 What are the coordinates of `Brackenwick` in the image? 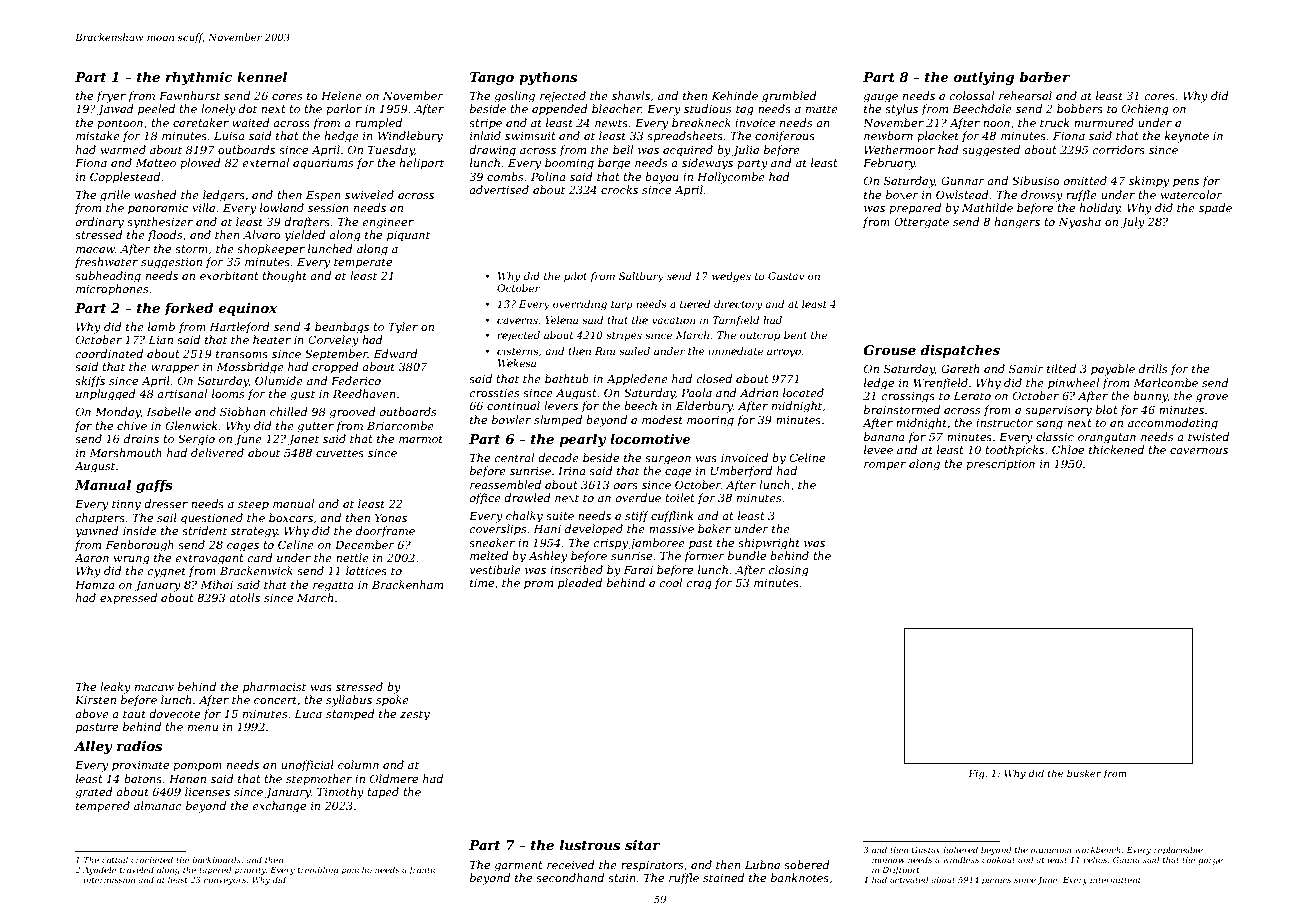 It's located at (256, 570).
